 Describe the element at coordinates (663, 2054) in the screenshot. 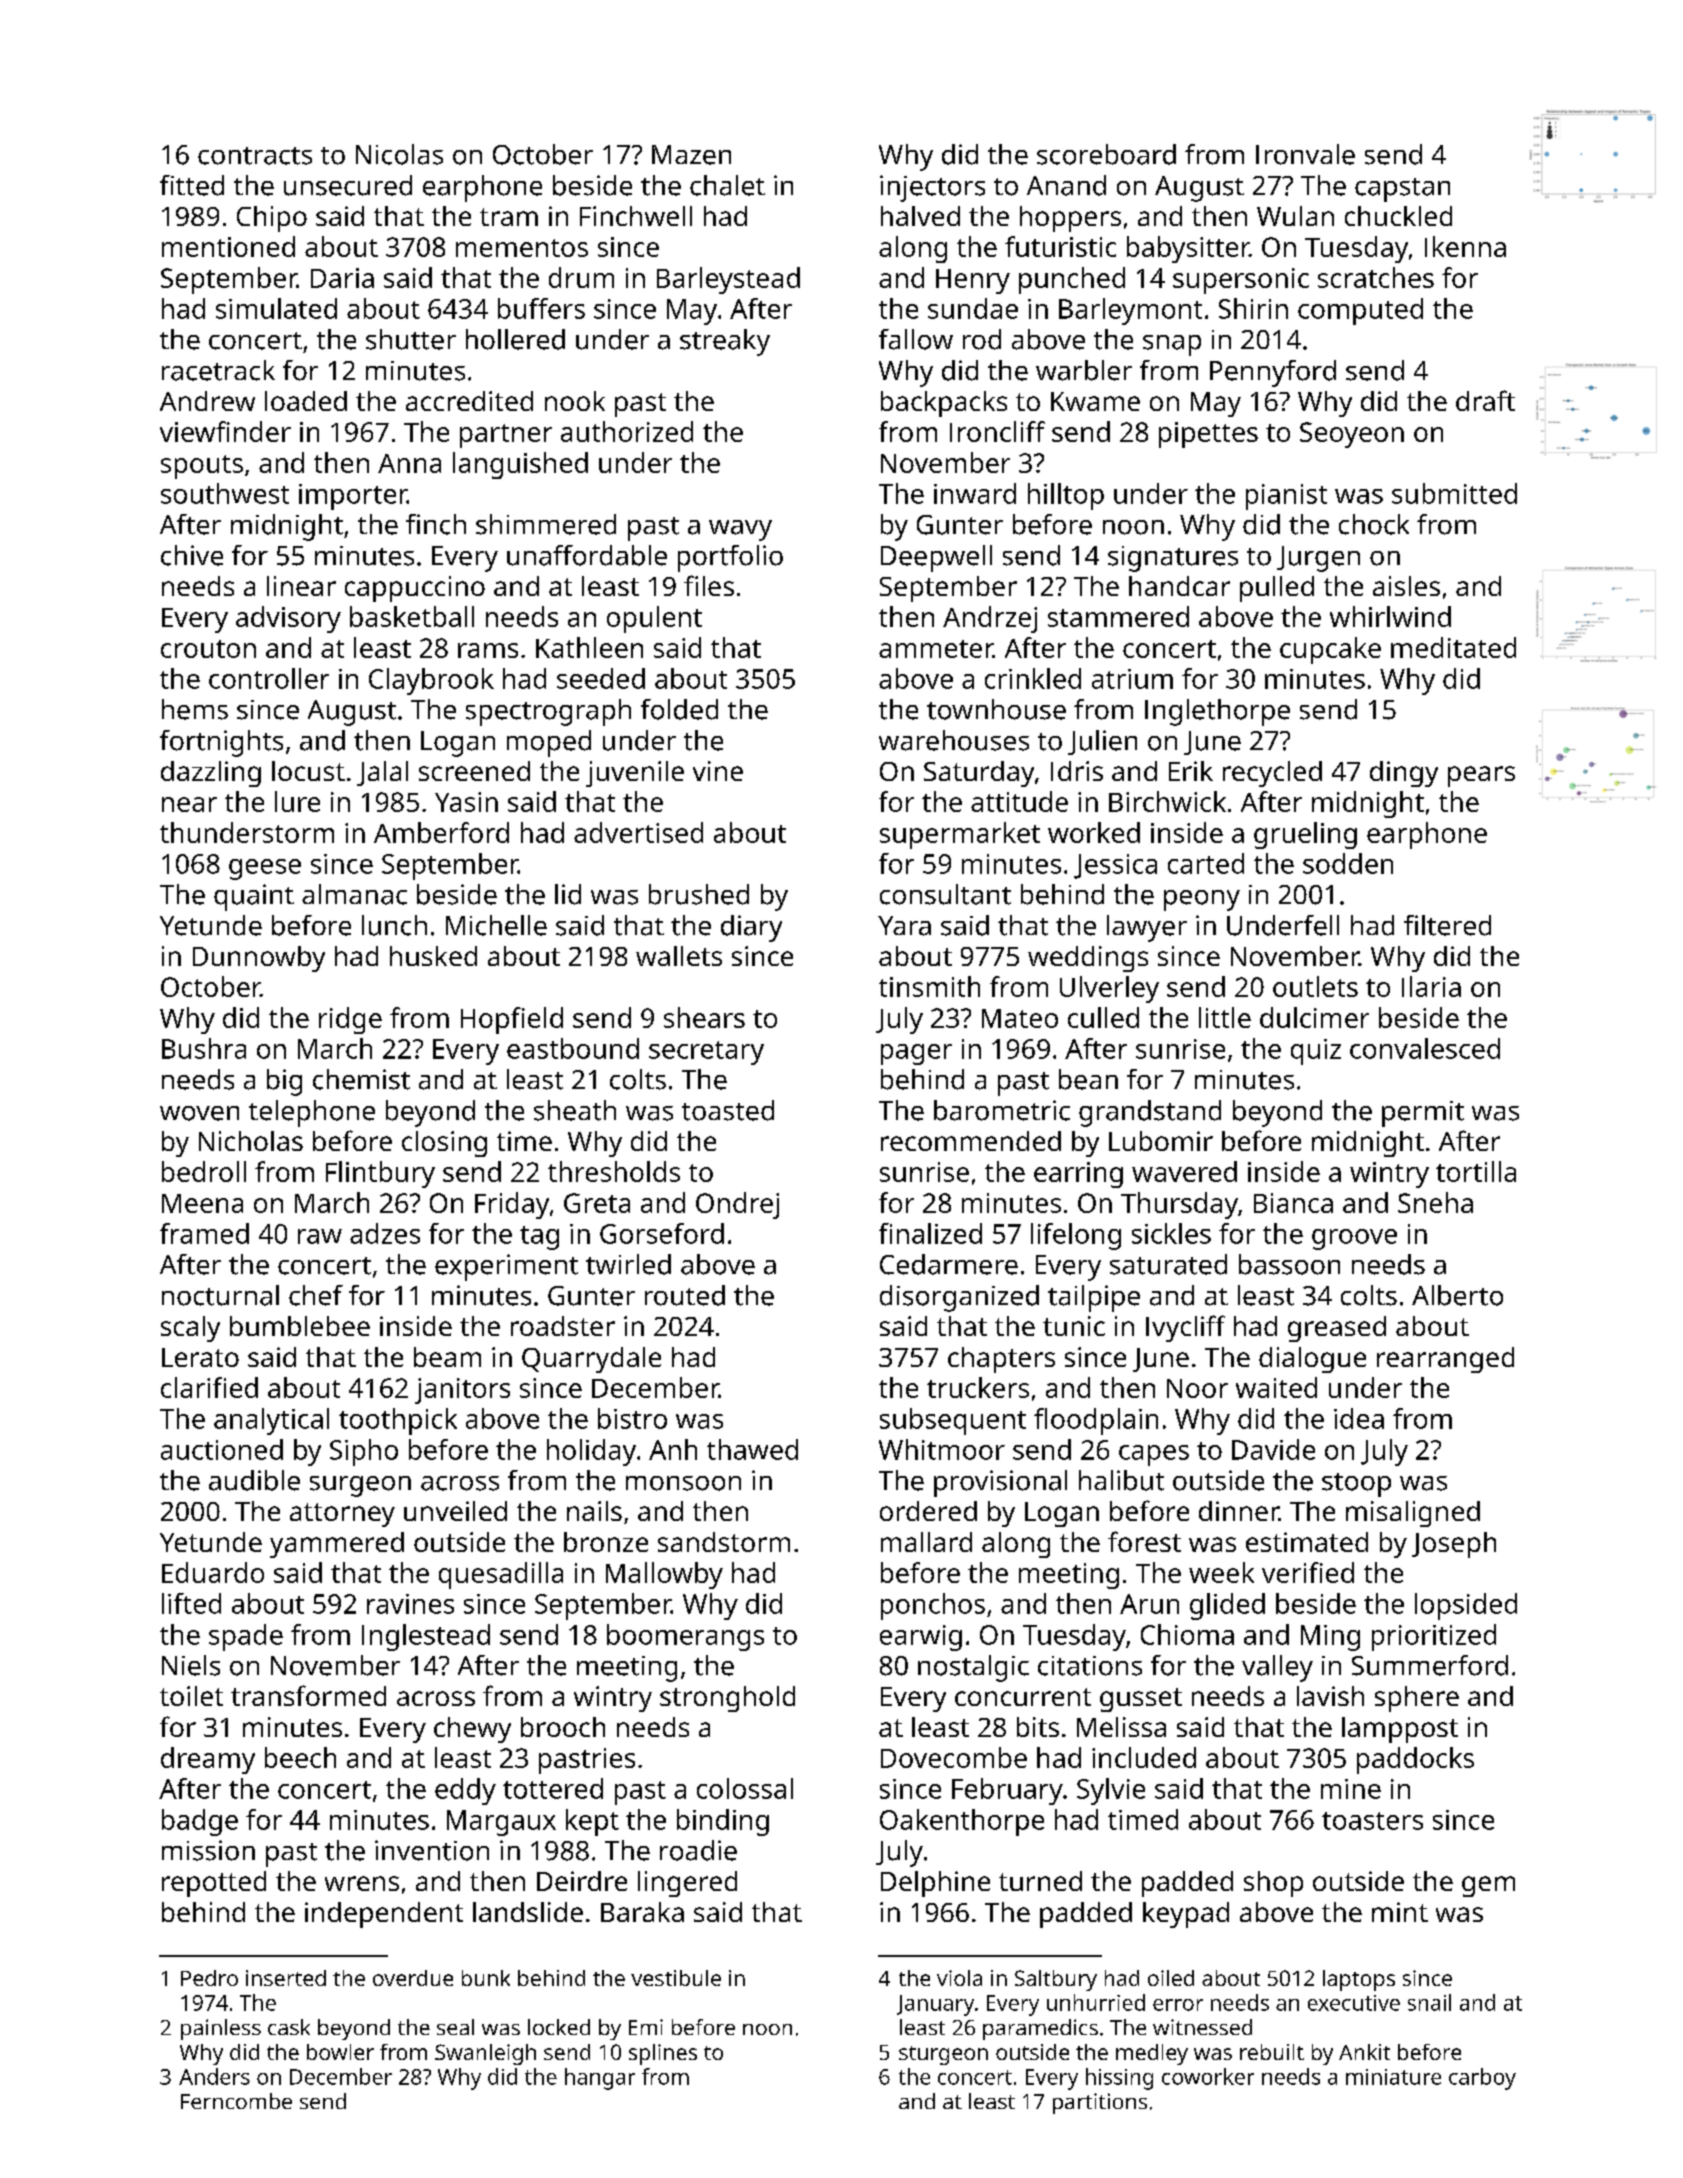

I see `splines` at that location.
